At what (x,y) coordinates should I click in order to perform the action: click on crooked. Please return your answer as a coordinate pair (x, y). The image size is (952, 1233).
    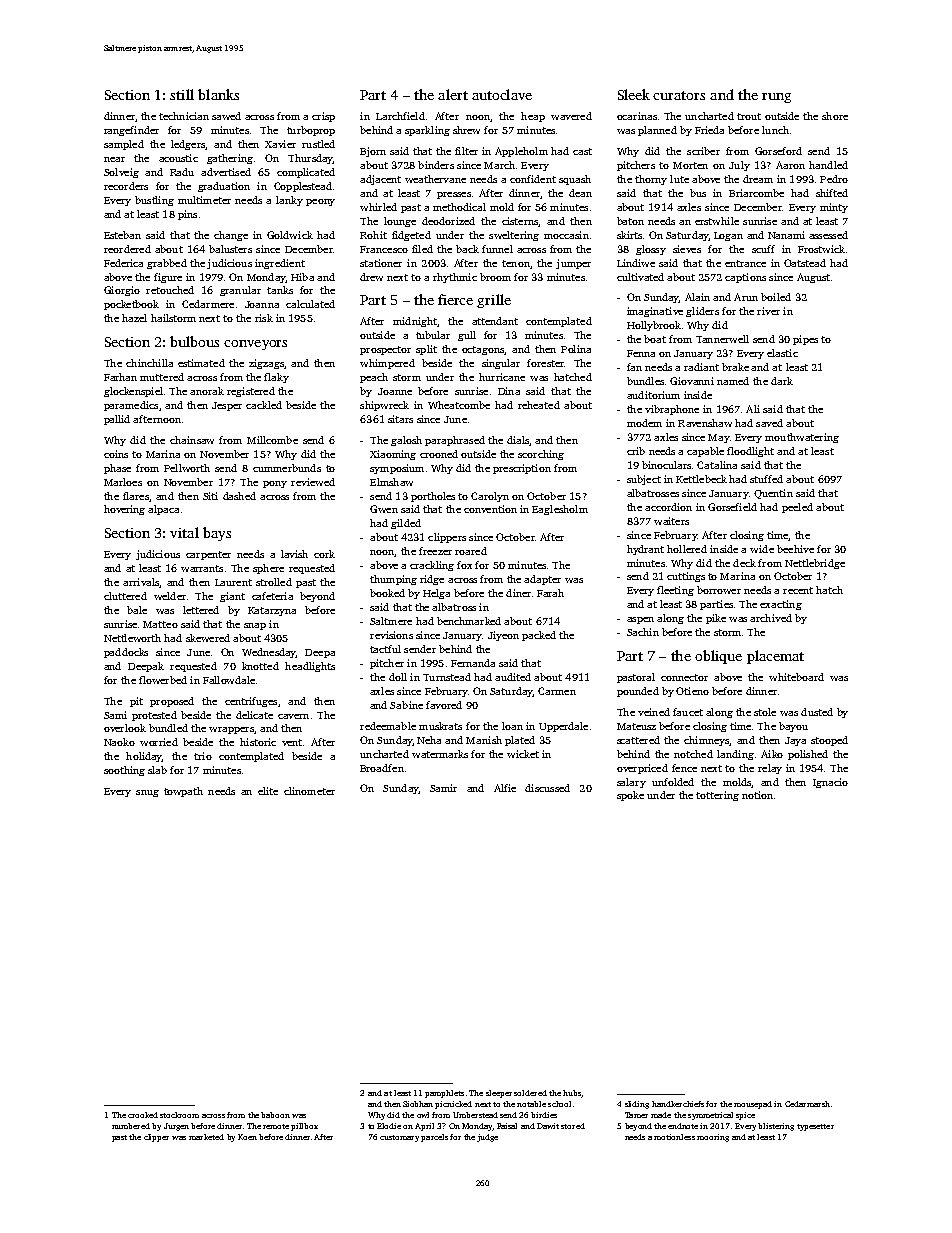
    Looking at the image, I should click on (143, 1115).
